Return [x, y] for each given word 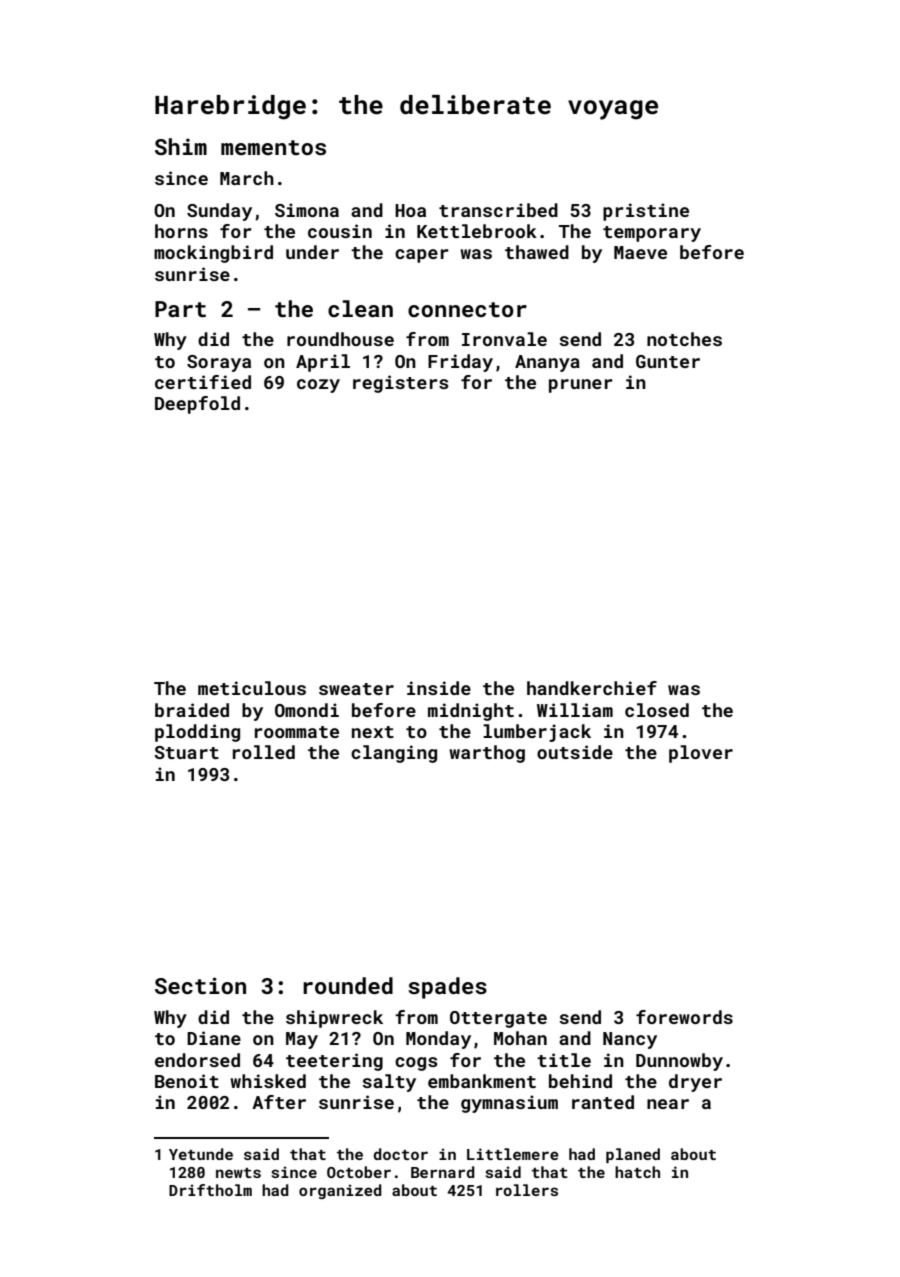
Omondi [307, 710]
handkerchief [592, 688]
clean [360, 308]
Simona [307, 210]
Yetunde [201, 1154]
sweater [356, 689]
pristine [646, 212]
